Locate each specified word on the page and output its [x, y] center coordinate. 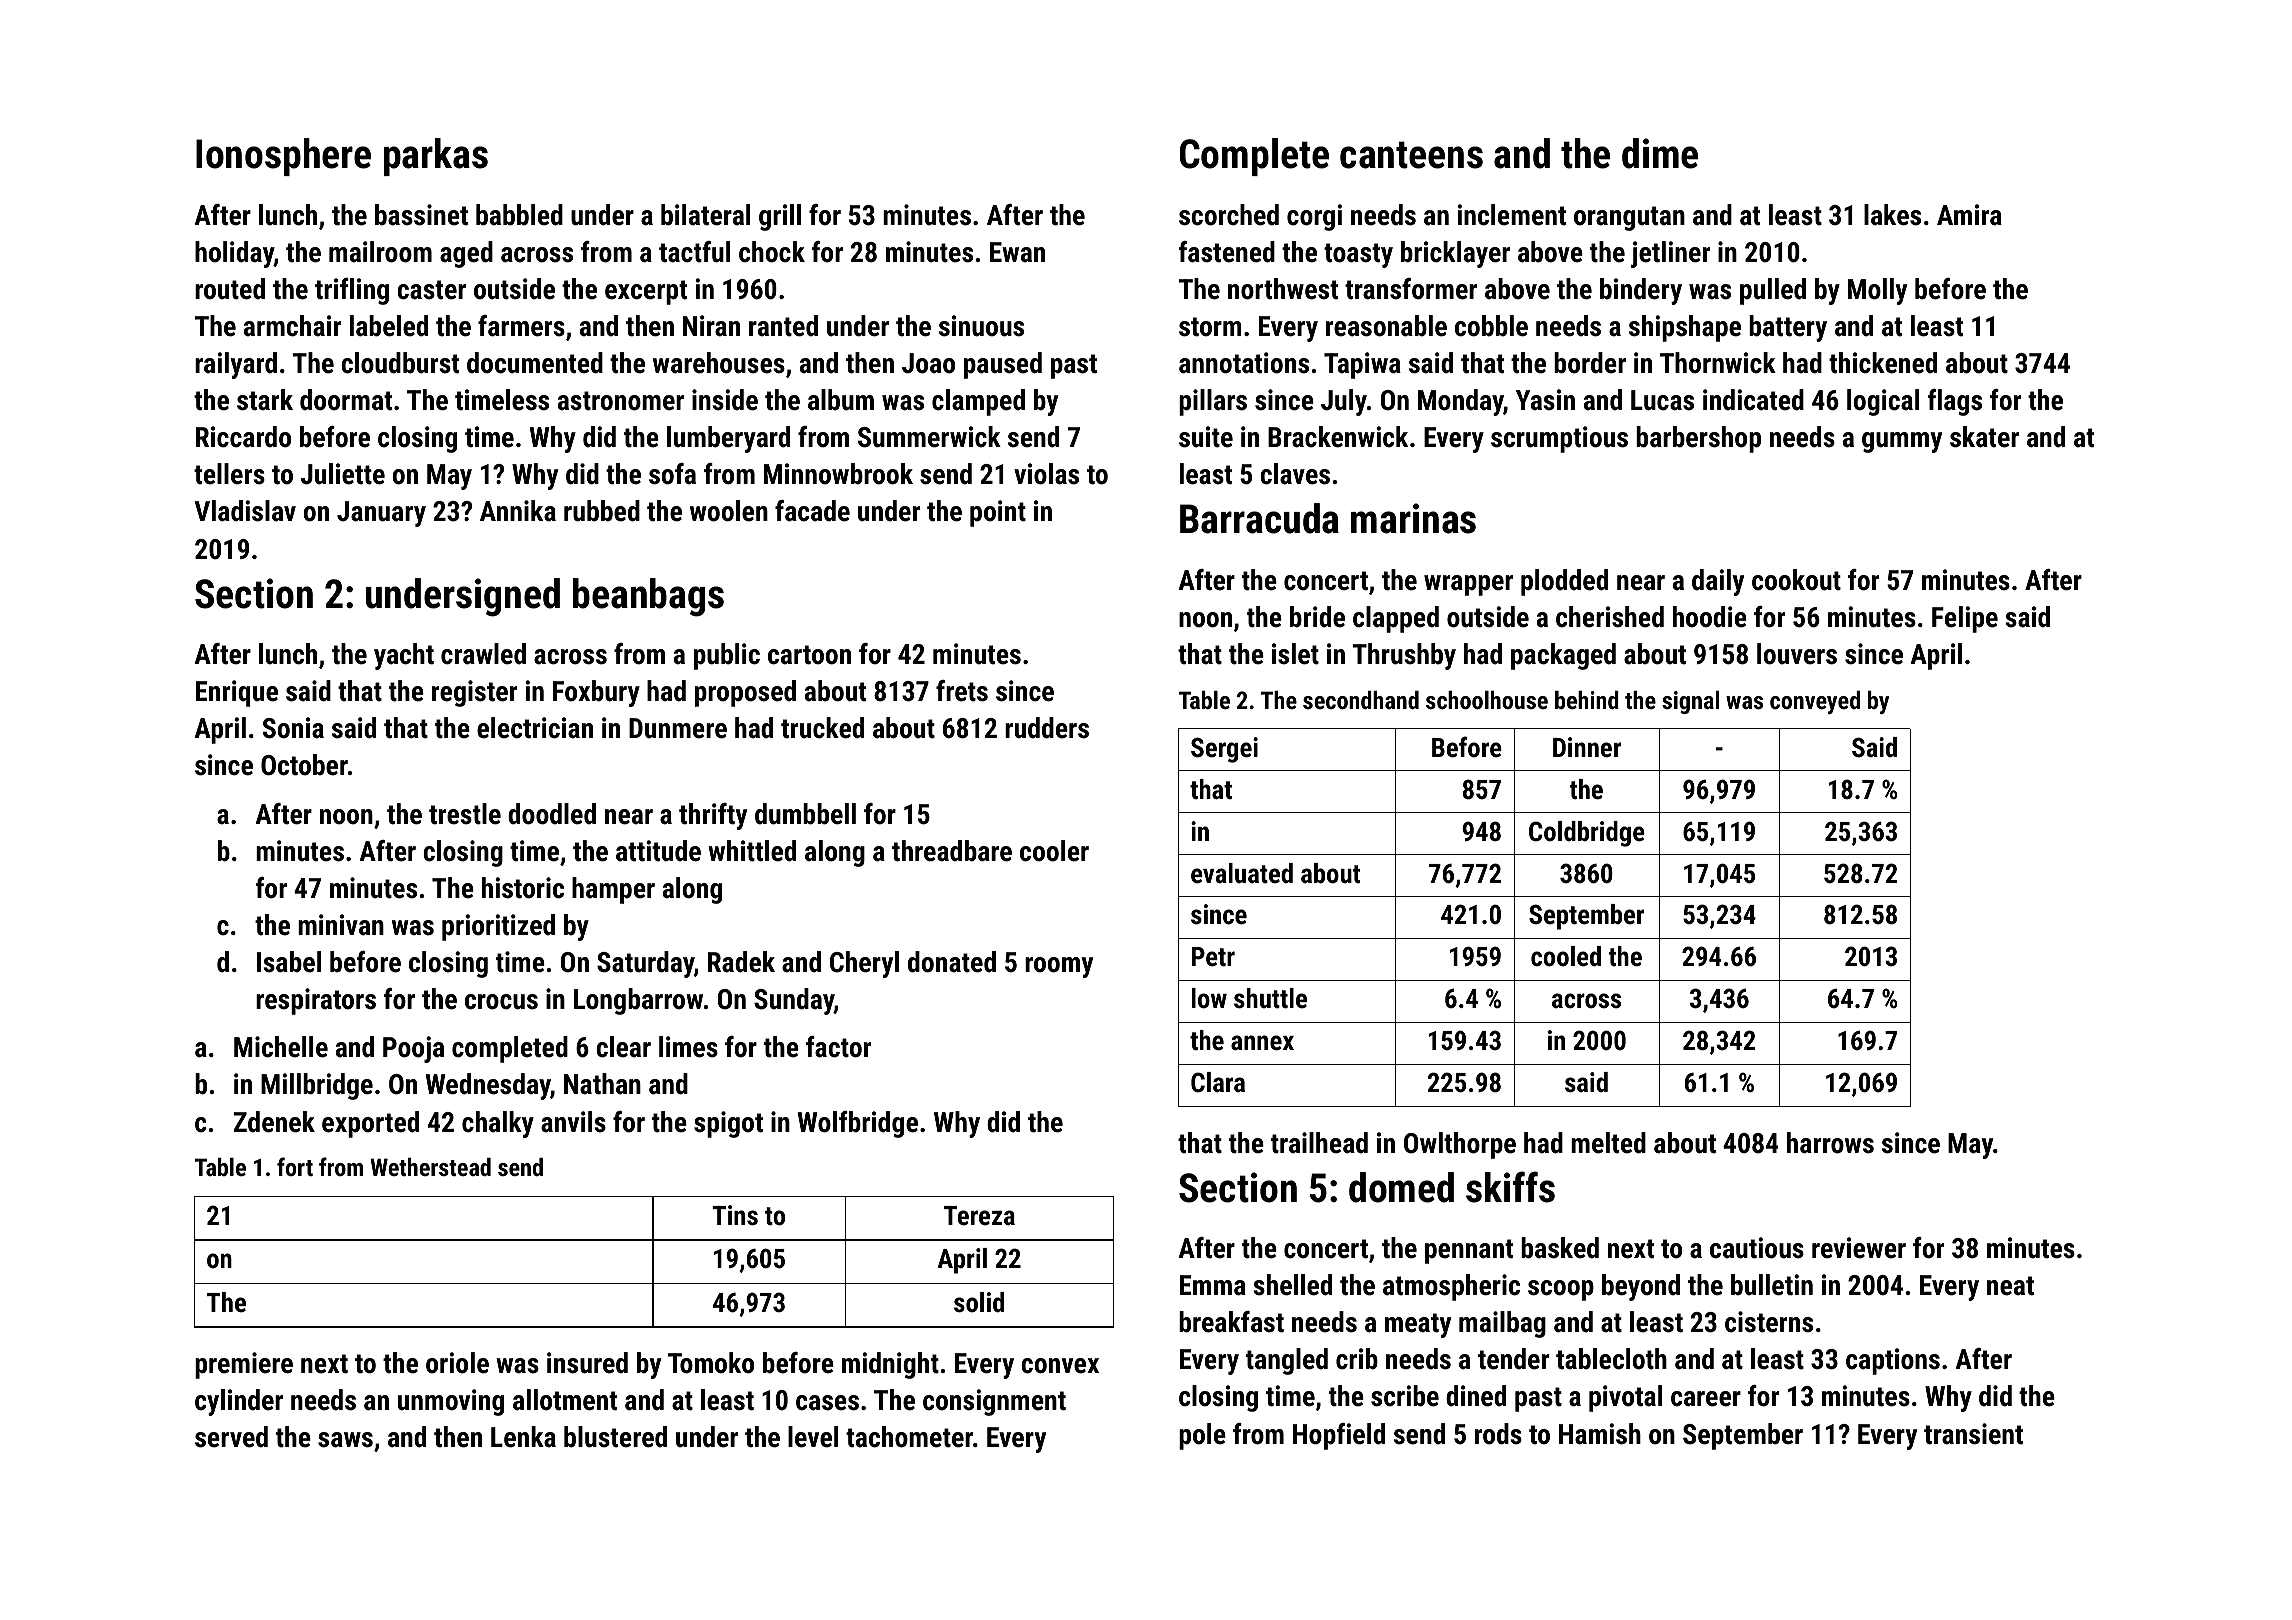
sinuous [981, 326]
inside [725, 400]
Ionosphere [283, 157]
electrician [535, 728]
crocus [501, 1002]
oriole [457, 1363]
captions [1893, 1361]
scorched [1229, 215]
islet [1295, 654]
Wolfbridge [857, 1124]
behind [1587, 700]
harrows [1830, 1143]
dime [1660, 153]
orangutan [1629, 218]
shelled [1292, 1285]
